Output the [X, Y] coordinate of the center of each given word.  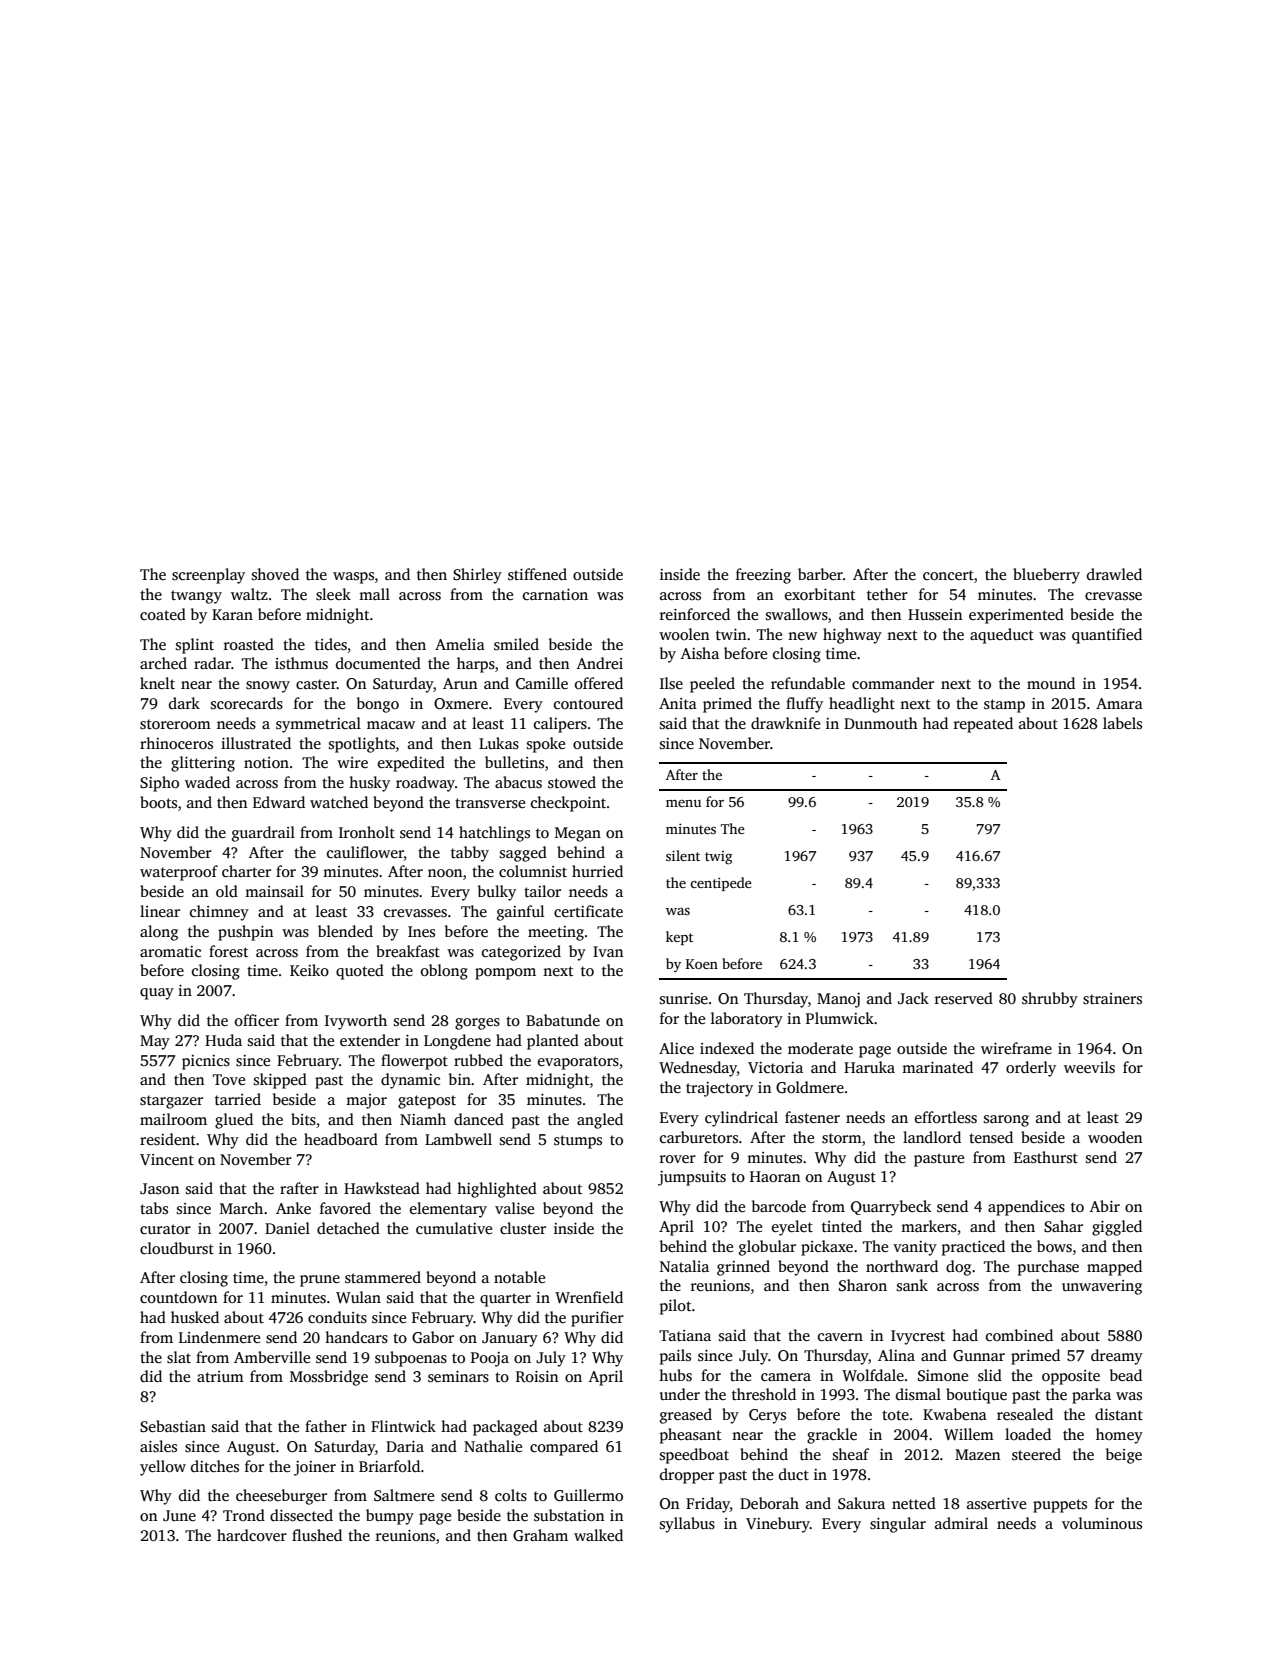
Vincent [167, 1159]
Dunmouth [881, 723]
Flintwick [403, 1426]
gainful [520, 913]
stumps [578, 1142]
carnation [555, 594]
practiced [973, 1248]
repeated [983, 725]
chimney [219, 913]
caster [316, 684]
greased [686, 1416]
